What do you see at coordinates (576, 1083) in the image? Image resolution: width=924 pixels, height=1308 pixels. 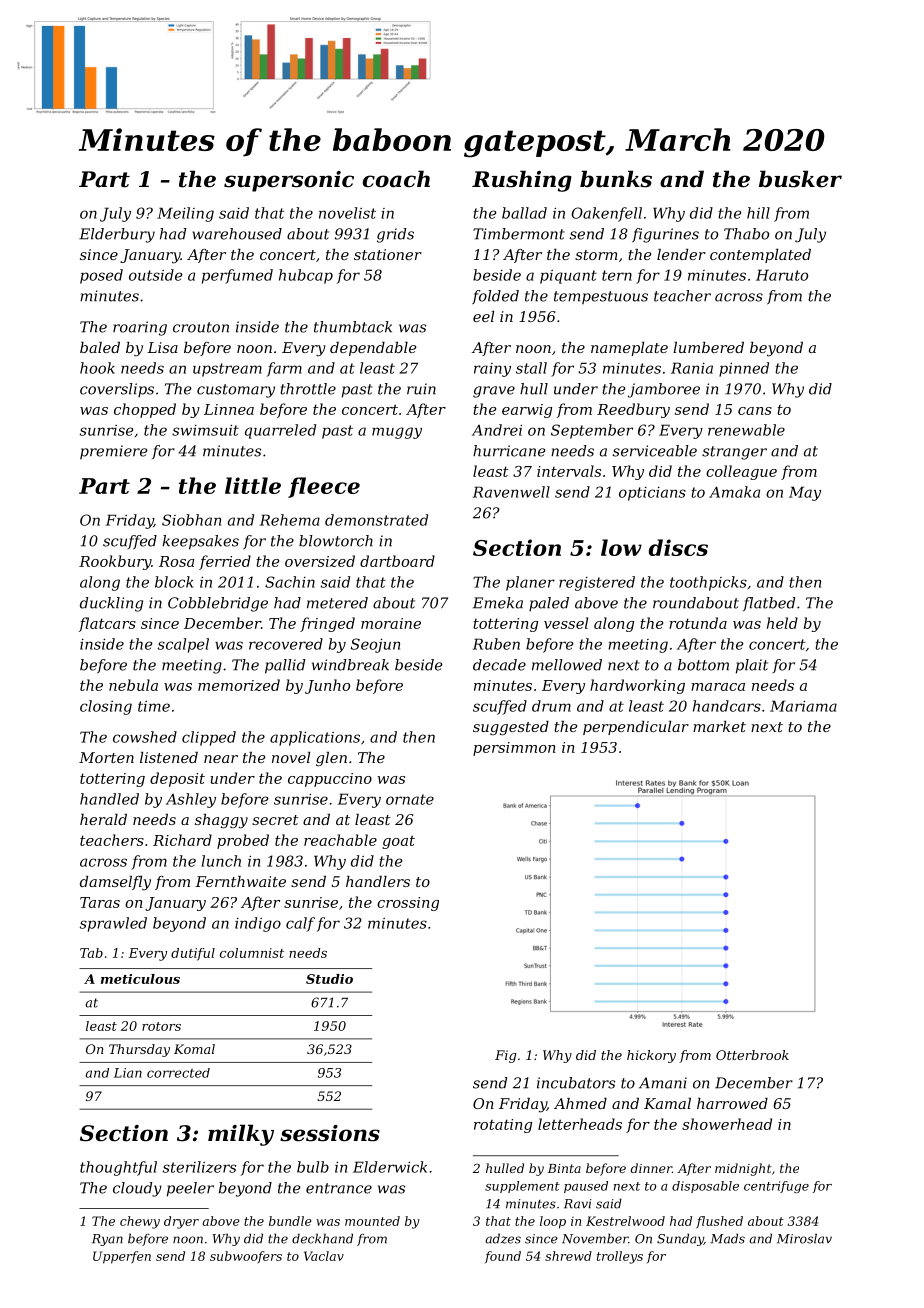 I see `incubators` at bounding box center [576, 1083].
